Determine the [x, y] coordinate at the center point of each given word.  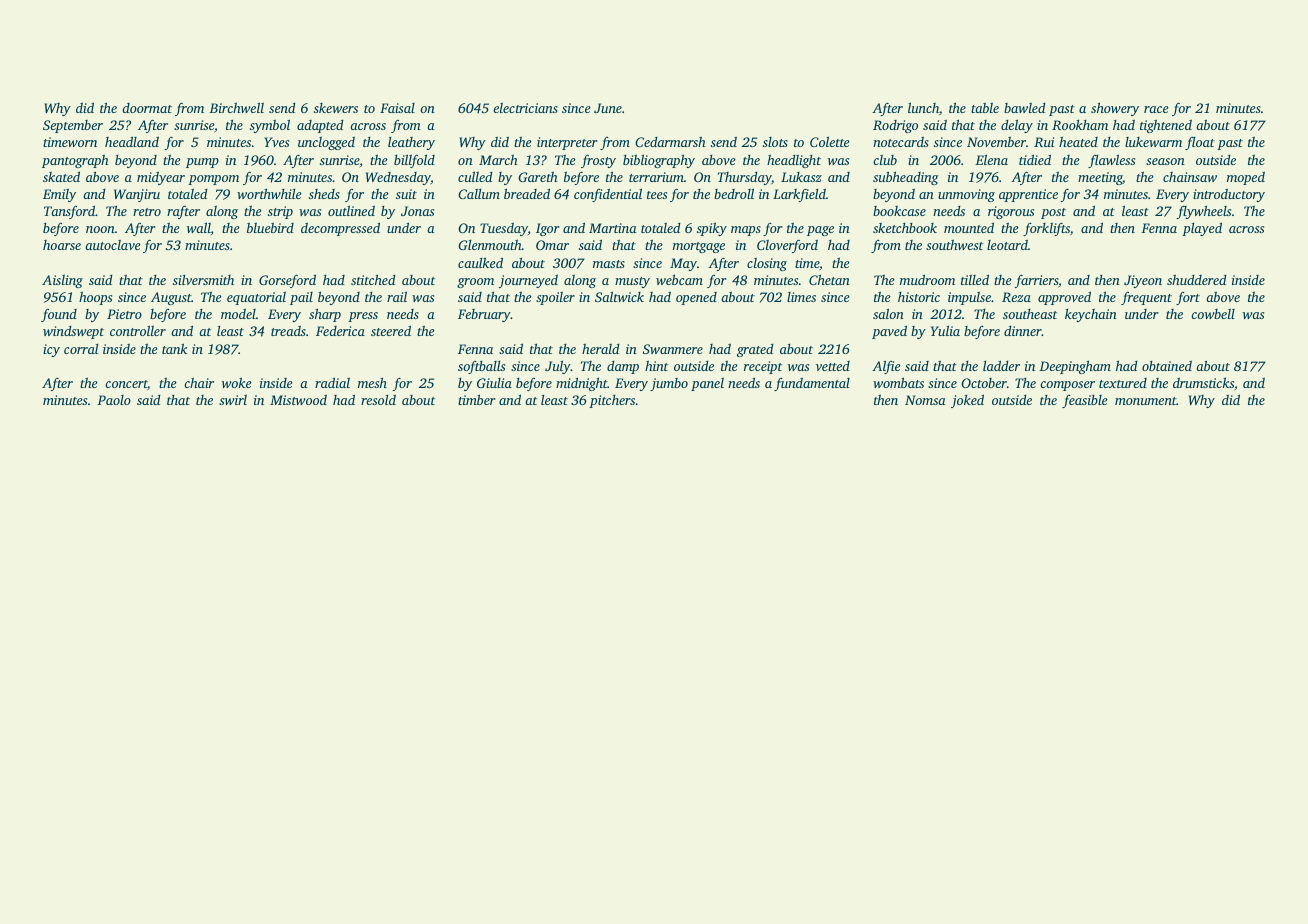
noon [100, 229]
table [985, 108]
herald [601, 348]
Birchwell [236, 107]
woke [237, 382]
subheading [906, 178]
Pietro [124, 314]
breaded [527, 193]
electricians [525, 108]
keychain [1091, 315]
